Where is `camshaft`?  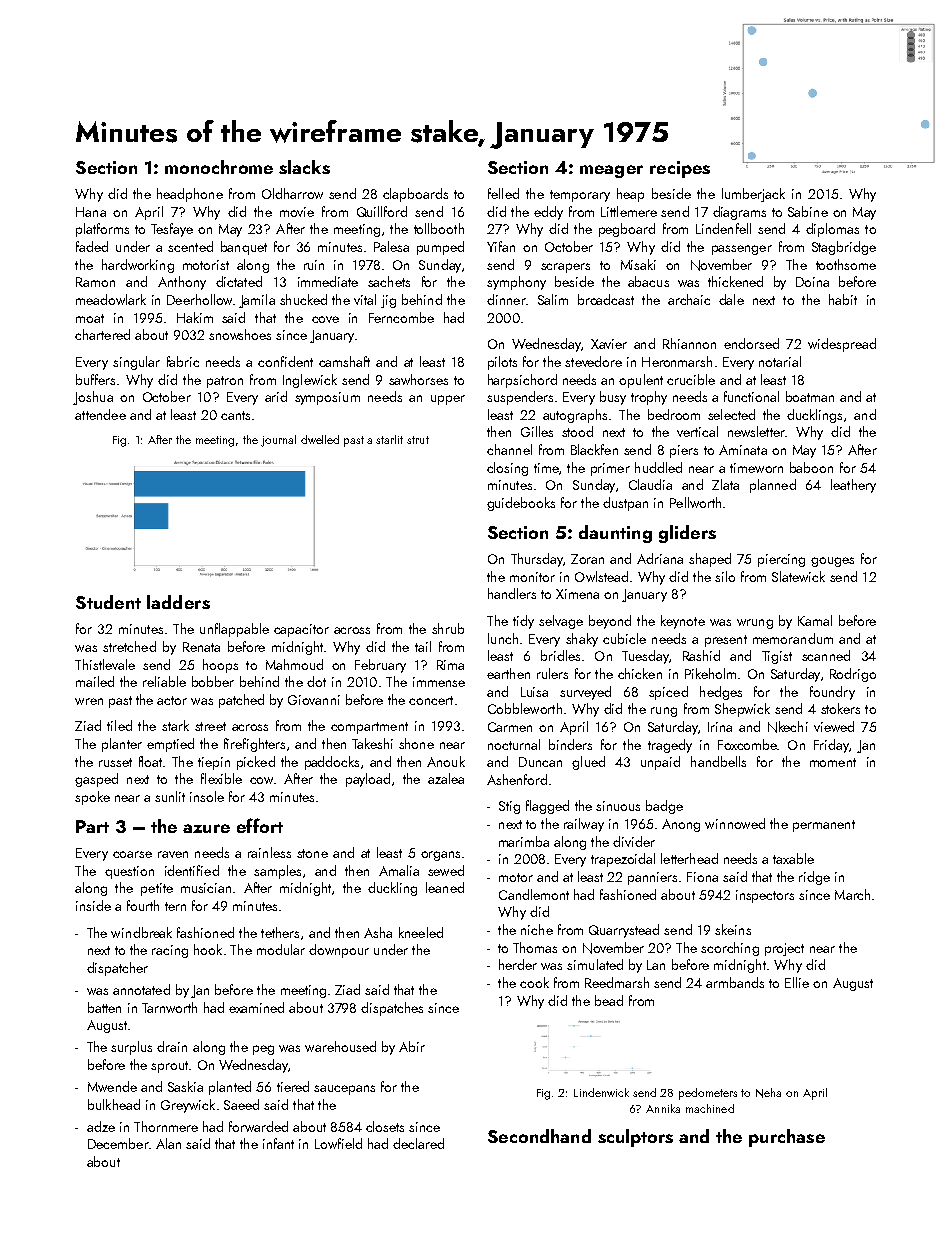
camshaft is located at coordinates (344, 361).
